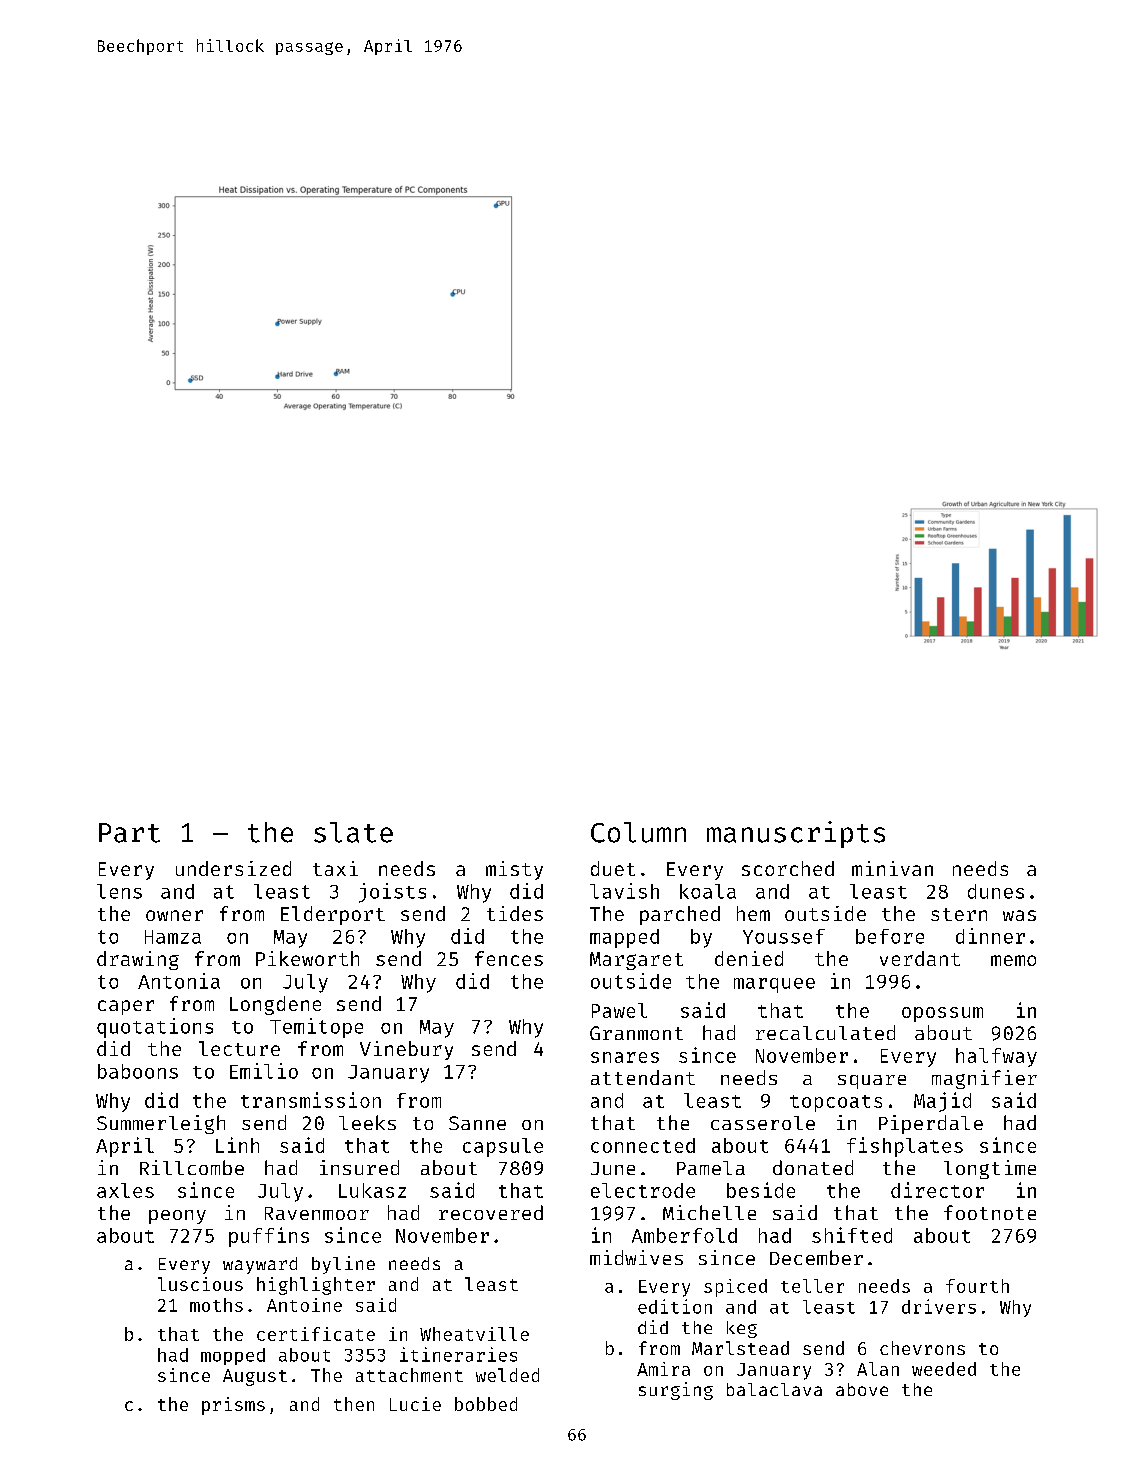  What do you see at coordinates (920, 958) in the image?
I see `verdant` at bounding box center [920, 958].
